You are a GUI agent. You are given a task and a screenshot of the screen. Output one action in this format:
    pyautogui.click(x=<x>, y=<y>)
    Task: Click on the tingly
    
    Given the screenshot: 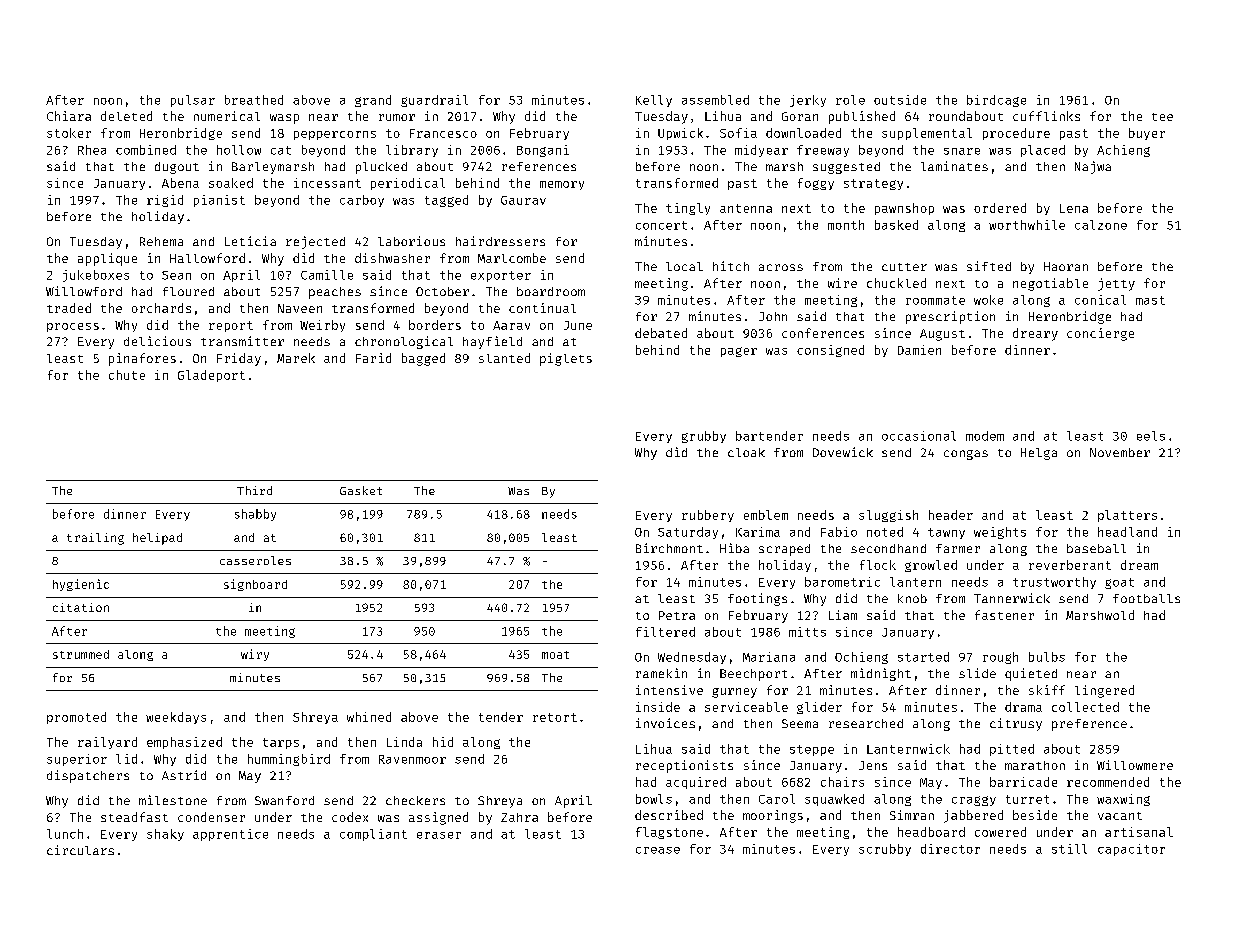 What is the action you would take?
    pyautogui.click(x=688, y=209)
